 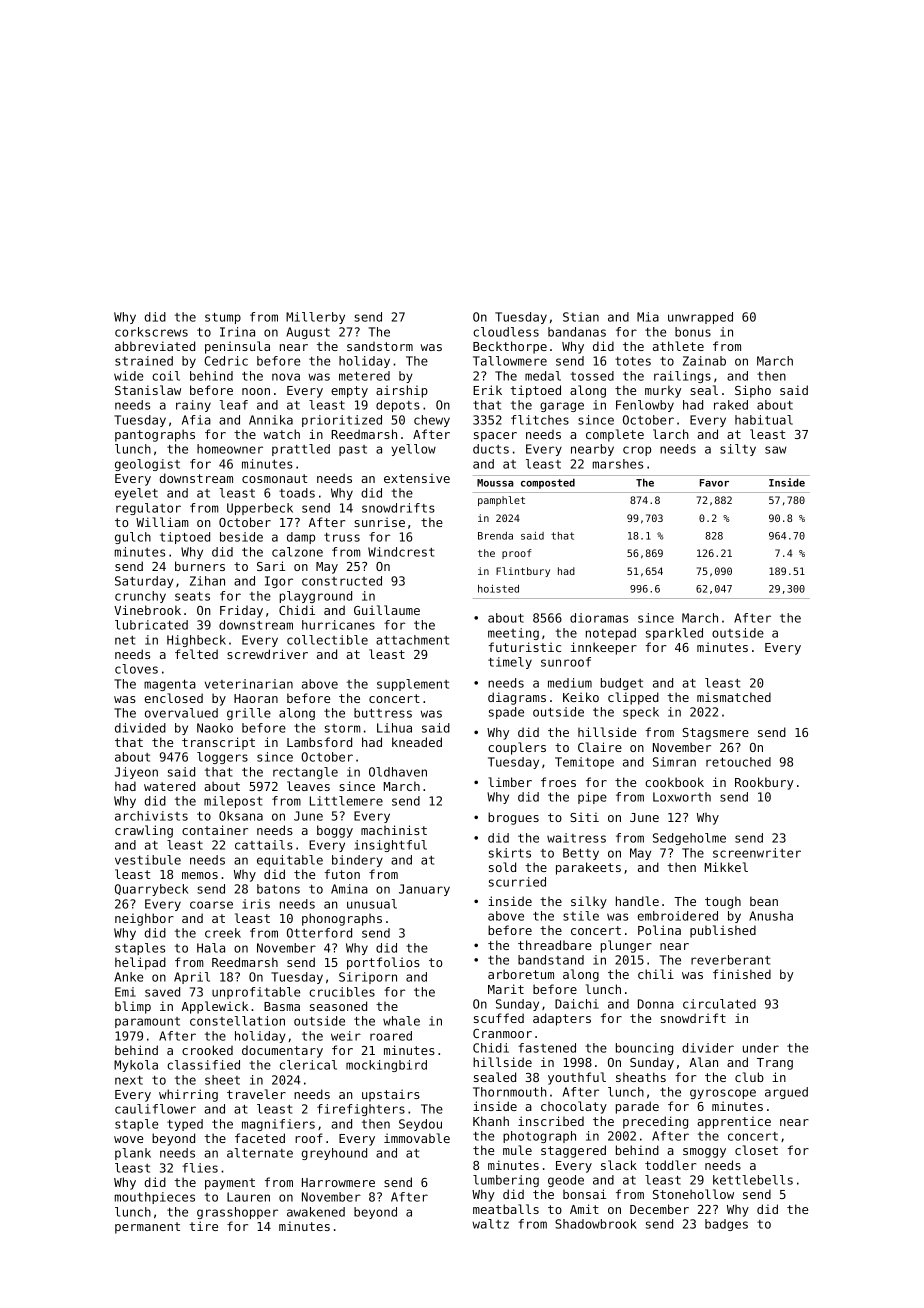 I want to click on corkscrews, so click(x=151, y=332).
